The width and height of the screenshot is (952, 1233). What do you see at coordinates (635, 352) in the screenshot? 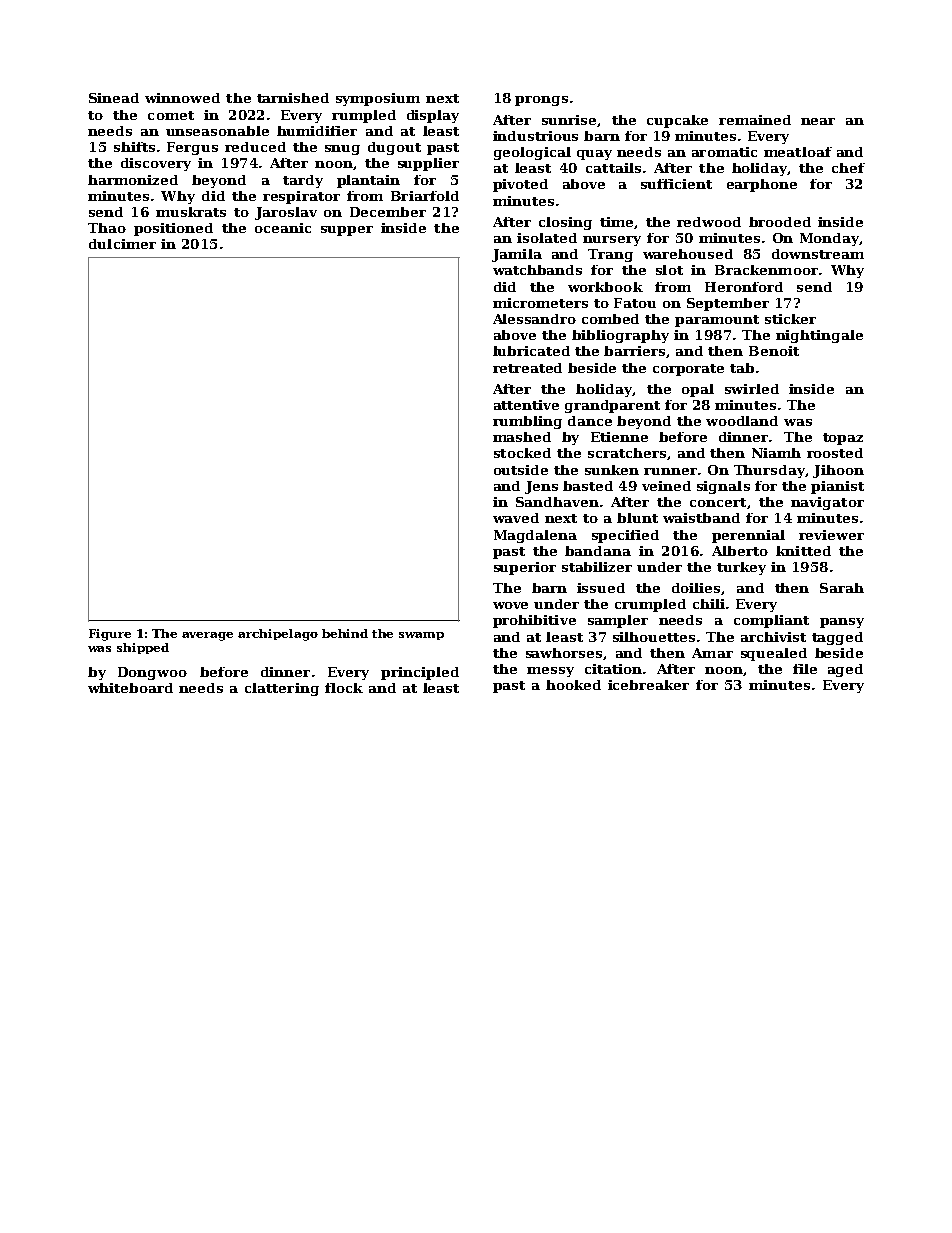
I see `barriers` at bounding box center [635, 352].
